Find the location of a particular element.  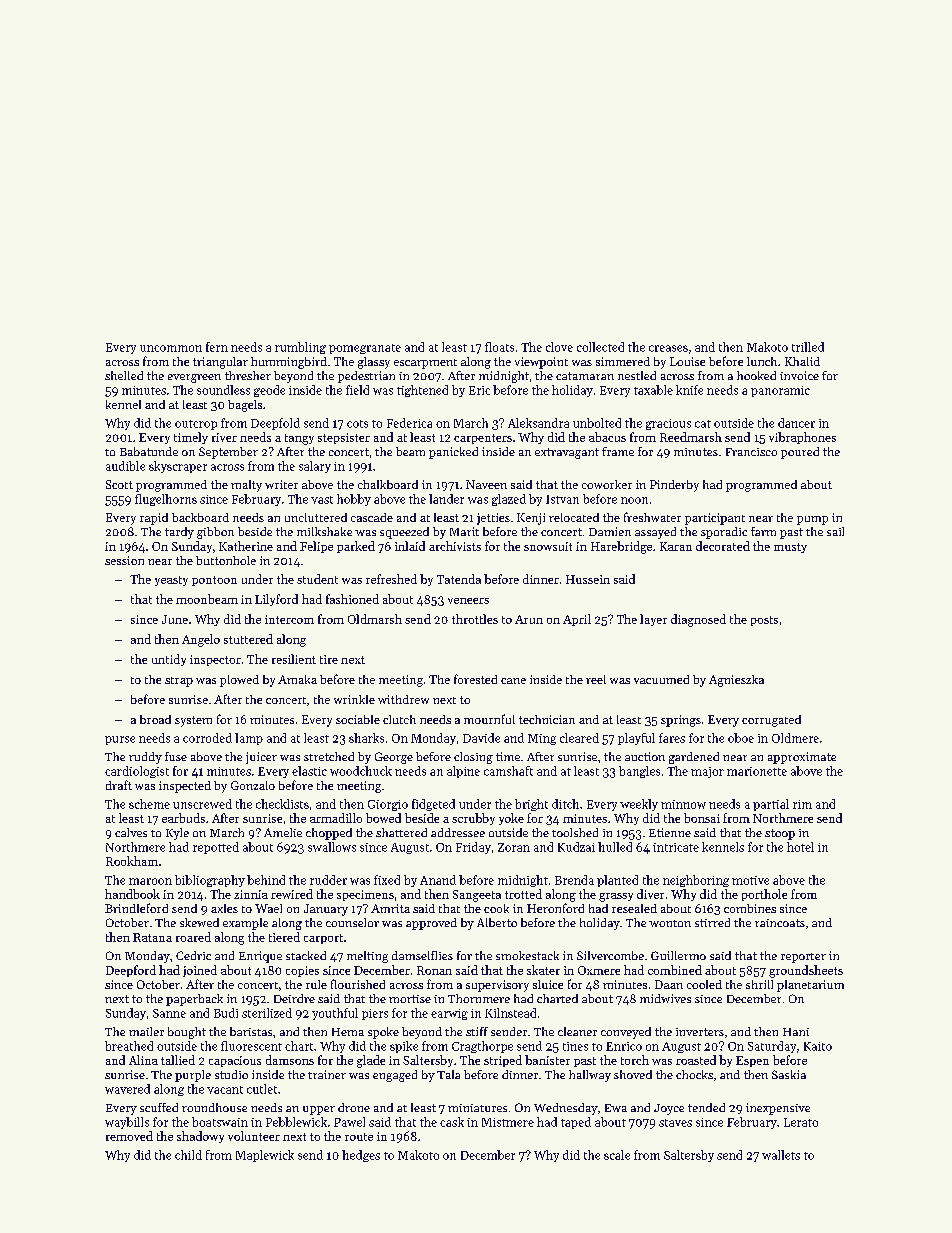

pomegranate is located at coordinates (365, 349).
